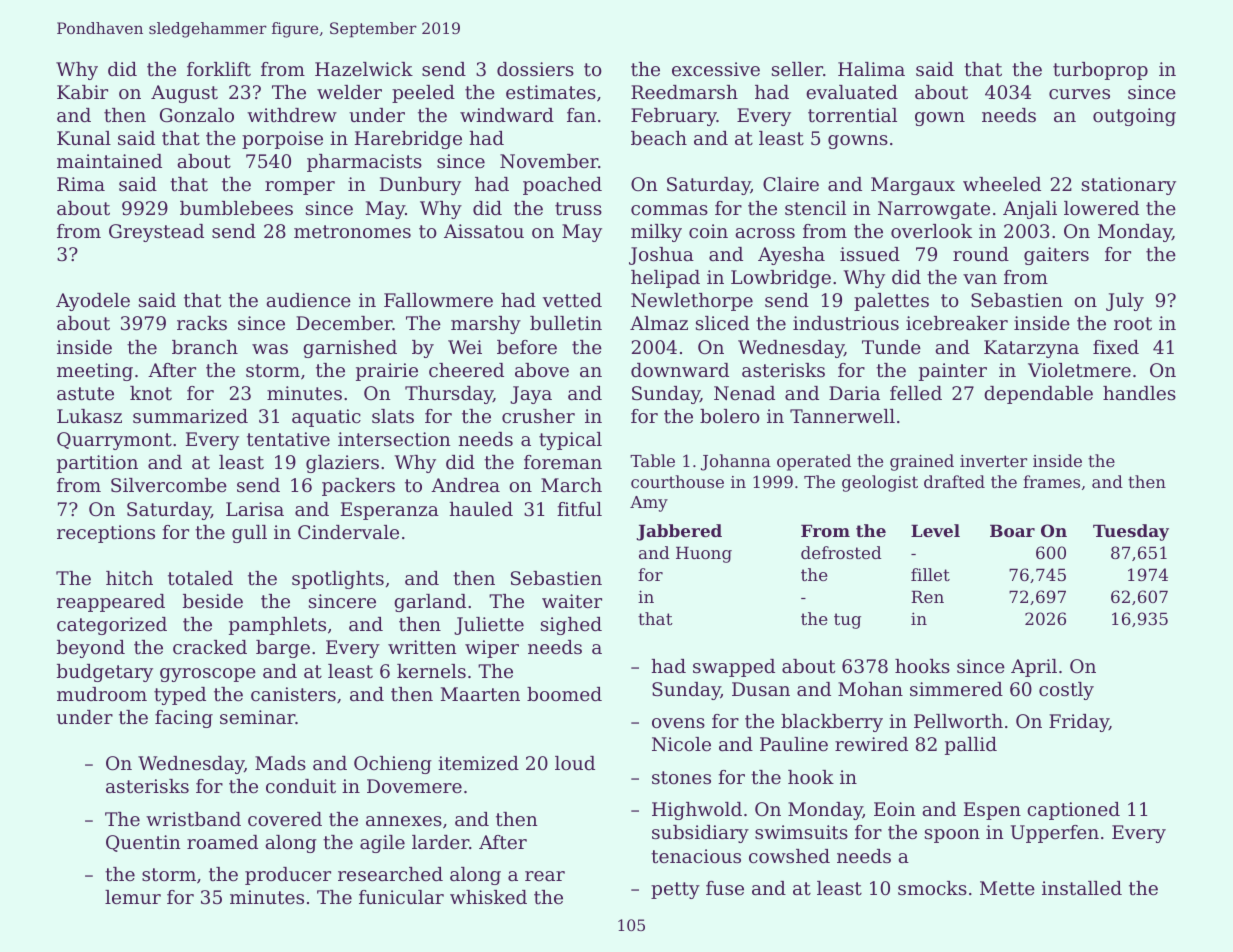 Image resolution: width=1233 pixels, height=952 pixels. Describe the element at coordinates (488, 897) in the image. I see `whisked` at that location.
